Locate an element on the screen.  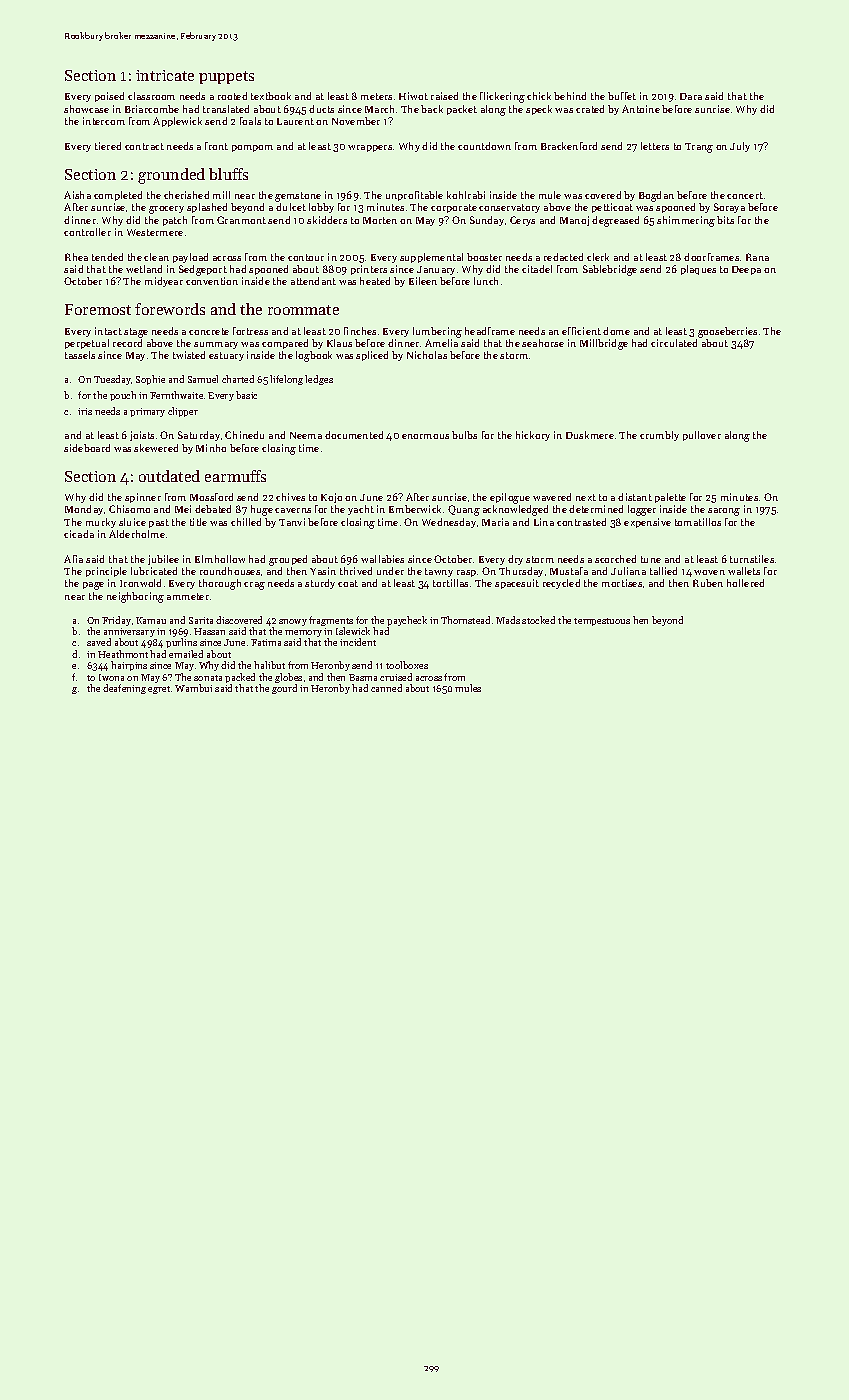
gooseberries is located at coordinates (727, 332).
